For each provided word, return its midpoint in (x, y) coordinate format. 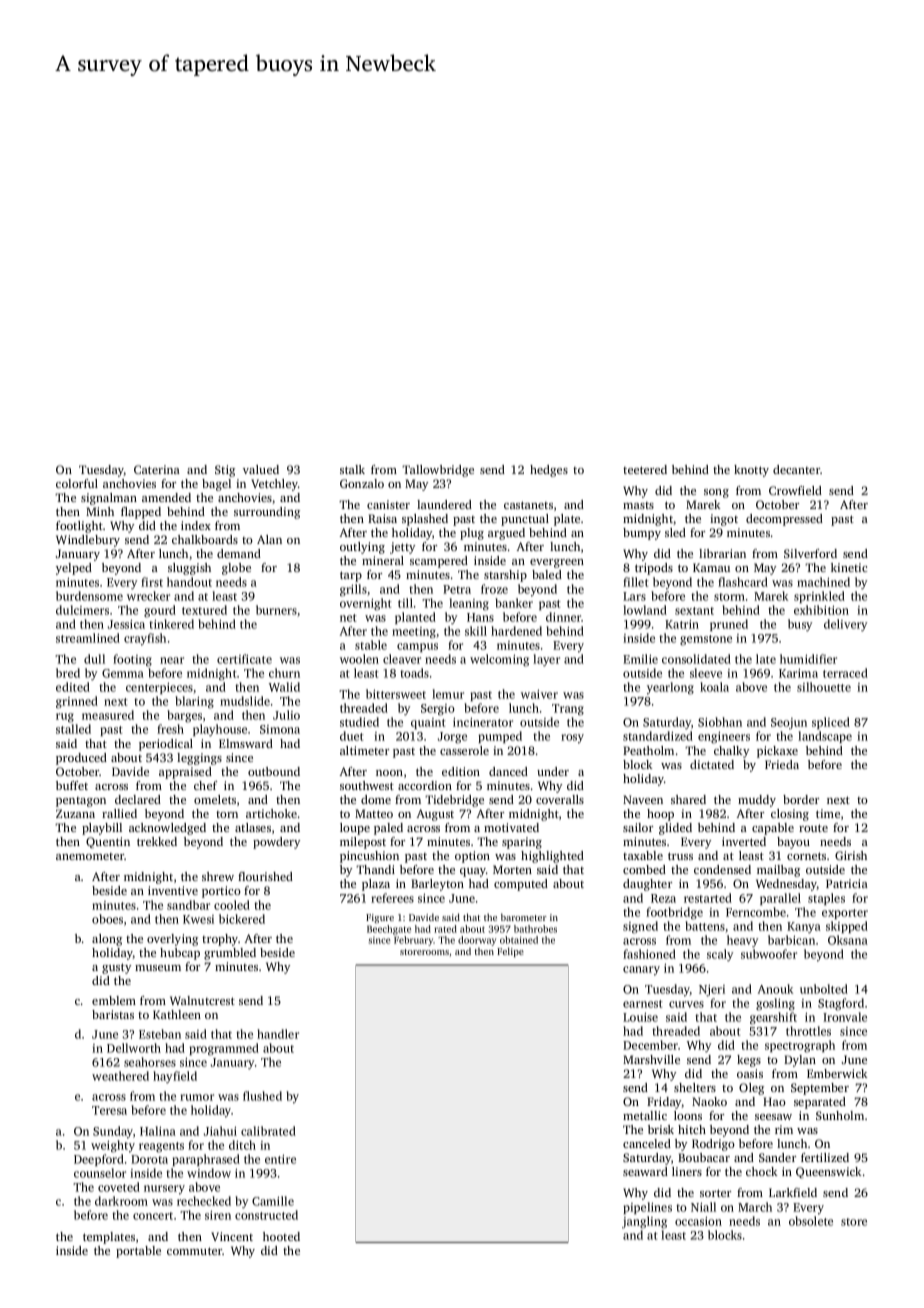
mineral (383, 560)
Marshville (651, 1059)
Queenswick (829, 1172)
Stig (225, 471)
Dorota (149, 1159)
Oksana (848, 940)
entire (280, 1159)
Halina (158, 1131)
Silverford (810, 553)
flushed (262, 1096)
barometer (524, 917)
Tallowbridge (438, 471)
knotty (751, 471)
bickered (242, 919)
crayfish (145, 639)
